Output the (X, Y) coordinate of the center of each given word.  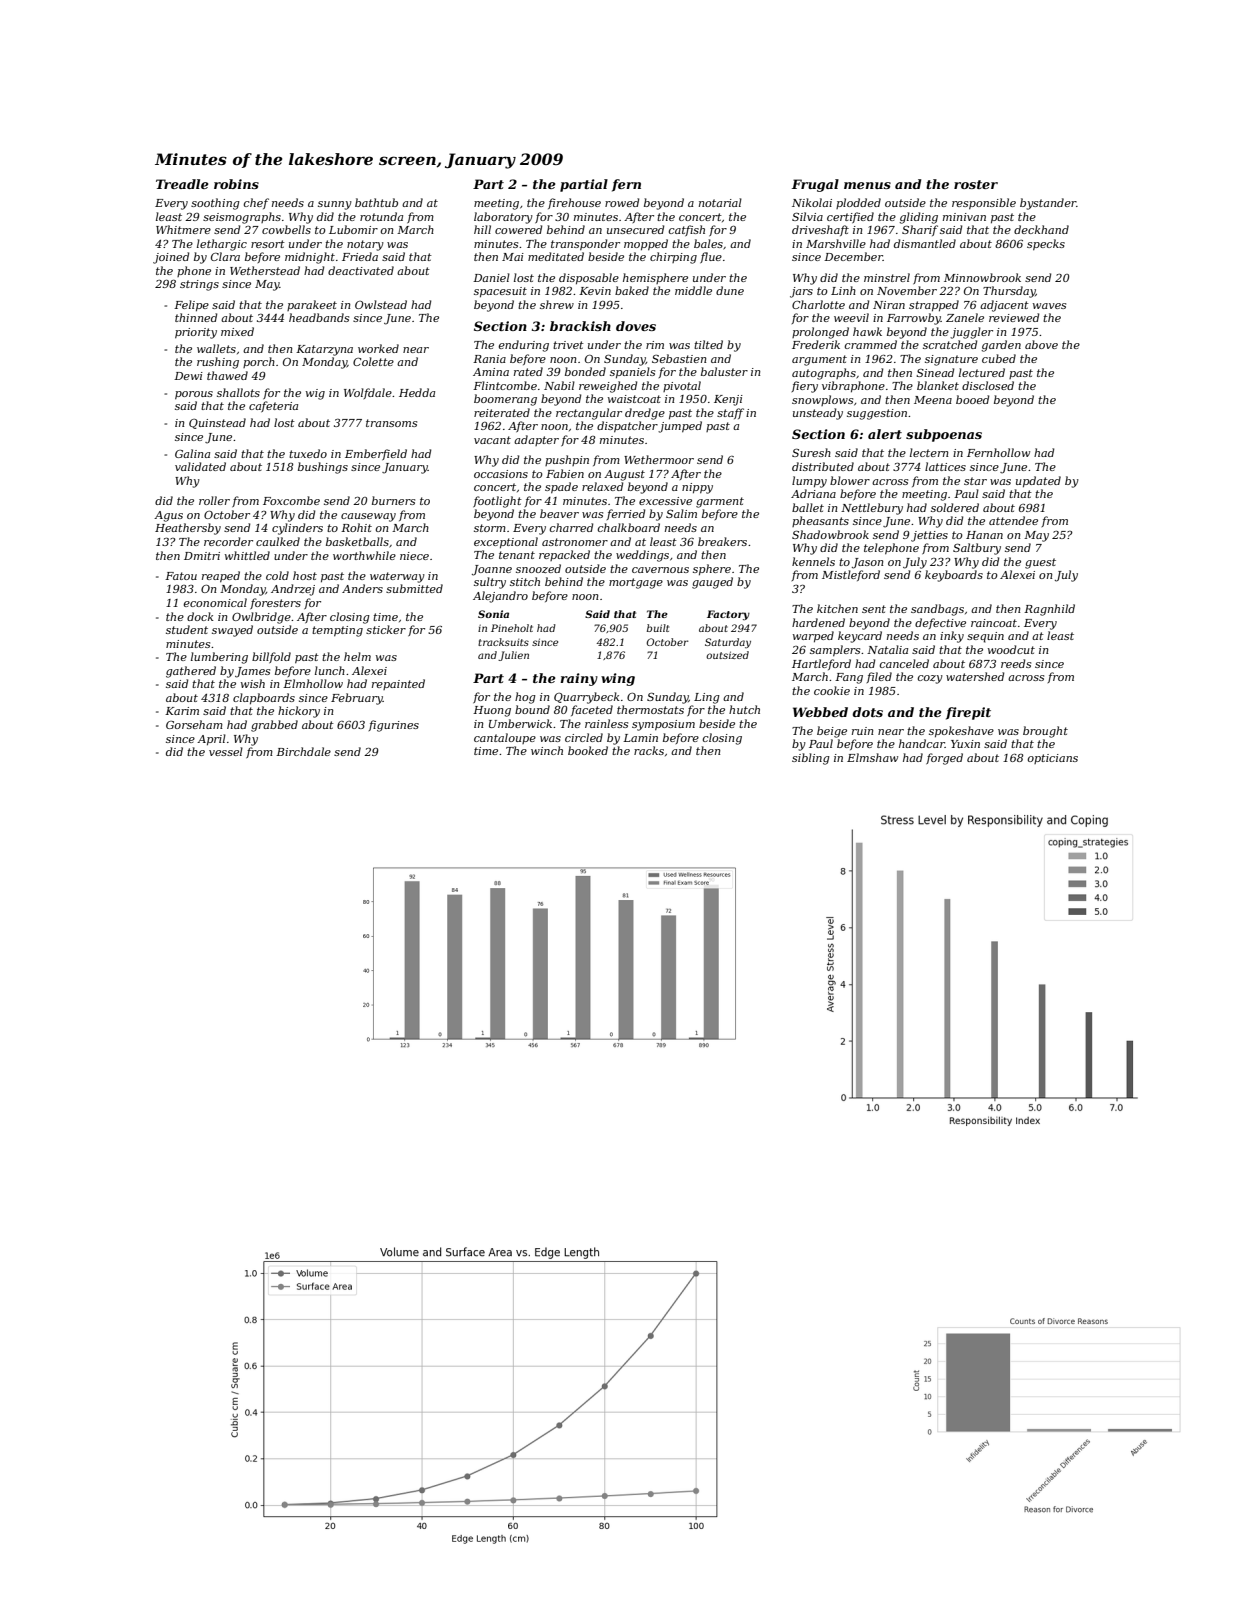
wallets (216, 348)
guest (1040, 563)
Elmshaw (872, 757)
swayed (232, 631)
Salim (681, 513)
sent (874, 609)
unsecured (635, 229)
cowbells (286, 229)
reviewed (1014, 317)
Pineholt (512, 628)
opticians (1053, 759)
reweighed (608, 387)
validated (200, 466)
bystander (1048, 204)
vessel (226, 751)
